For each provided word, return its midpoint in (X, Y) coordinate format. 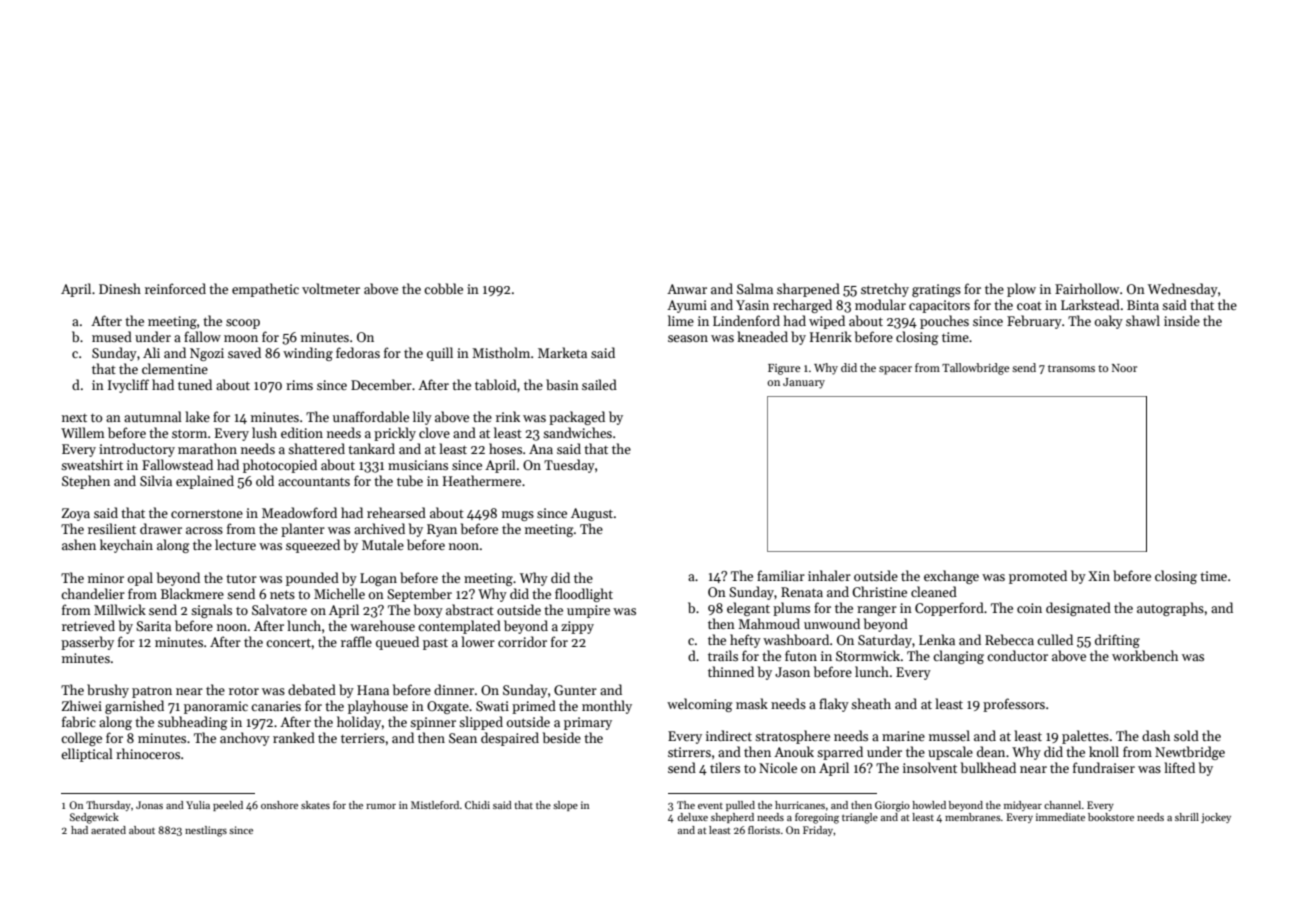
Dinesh (120, 288)
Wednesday (1183, 290)
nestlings (206, 831)
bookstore (1111, 817)
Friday (818, 831)
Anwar (687, 289)
